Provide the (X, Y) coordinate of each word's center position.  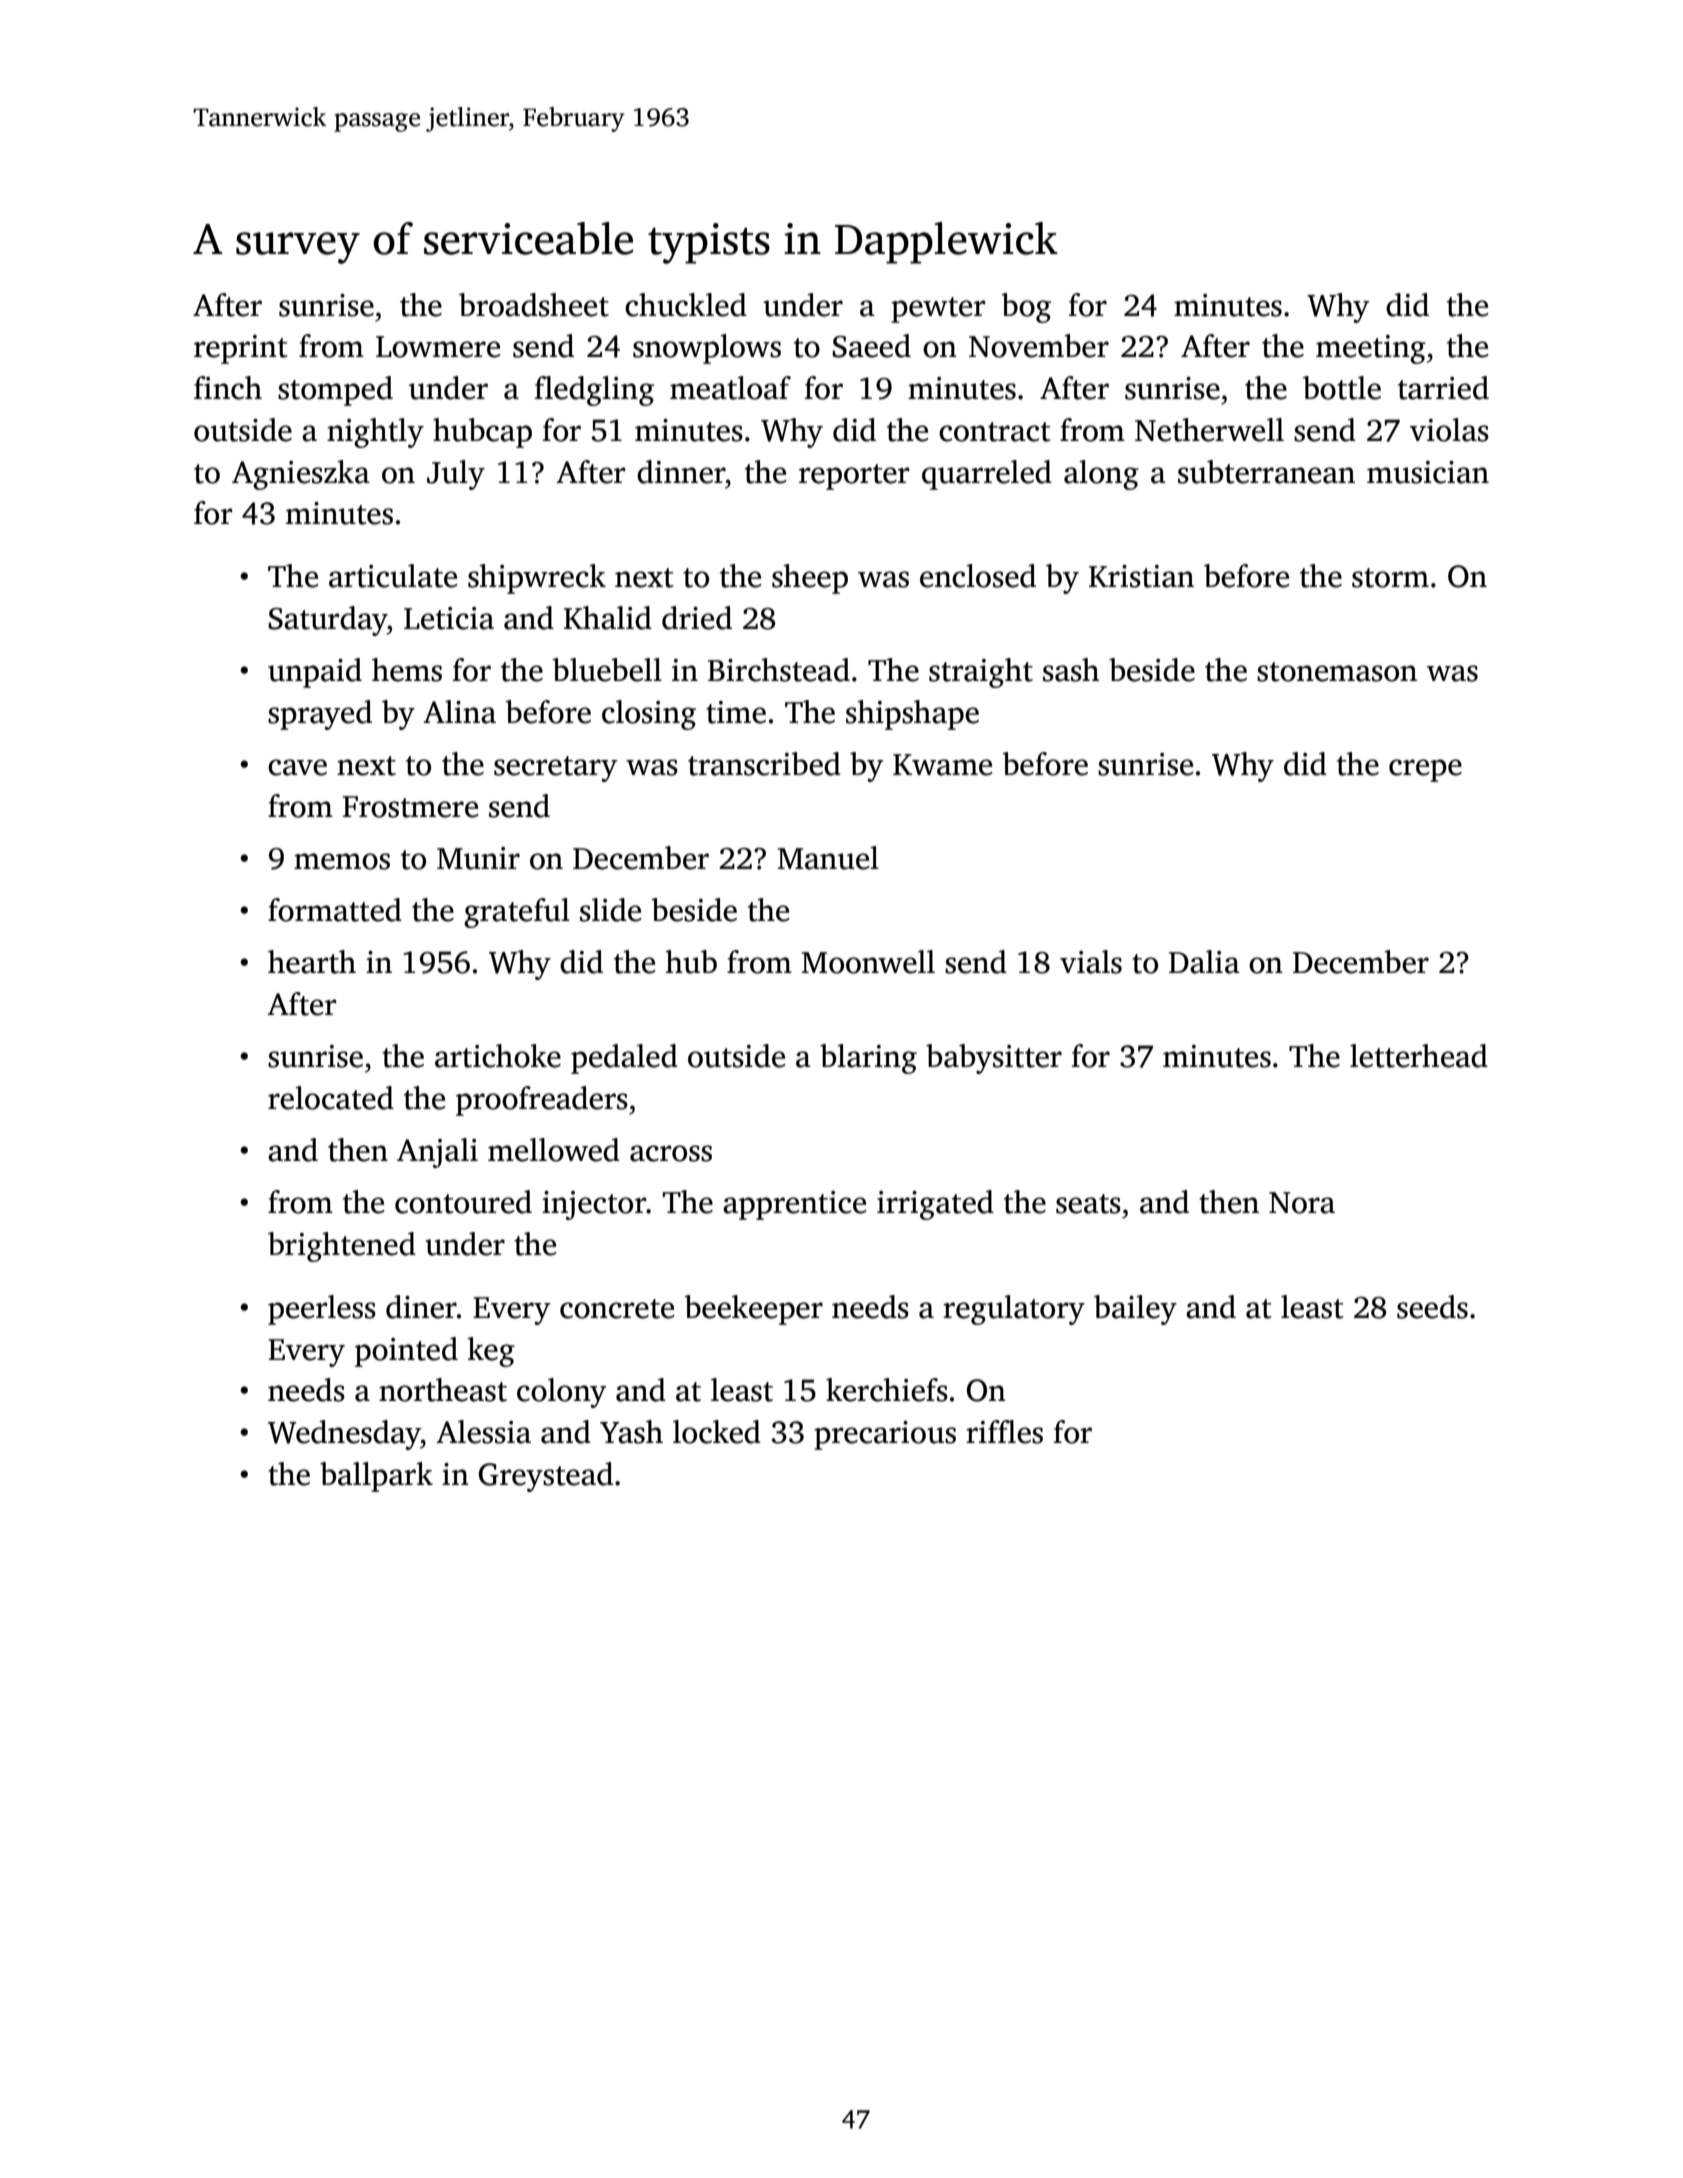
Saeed (872, 346)
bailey (1135, 1310)
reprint (241, 349)
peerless (322, 1310)
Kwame (942, 765)
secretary (555, 769)
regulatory (1014, 1310)
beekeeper (753, 1310)
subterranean (1266, 472)
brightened (342, 1247)
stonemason (1337, 672)
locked (717, 1432)
